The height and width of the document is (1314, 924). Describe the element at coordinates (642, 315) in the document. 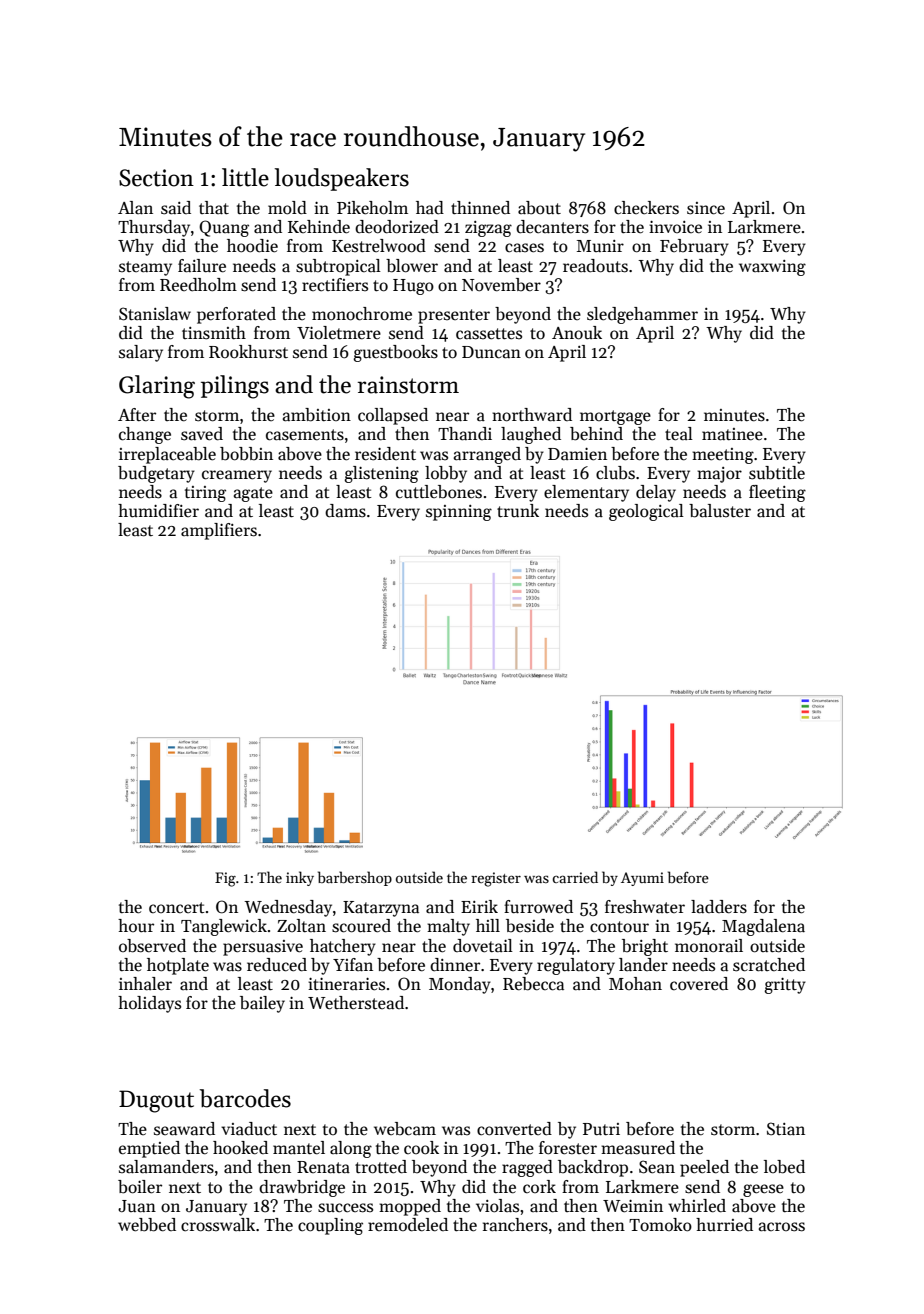

I see `sledgehammer` at that location.
